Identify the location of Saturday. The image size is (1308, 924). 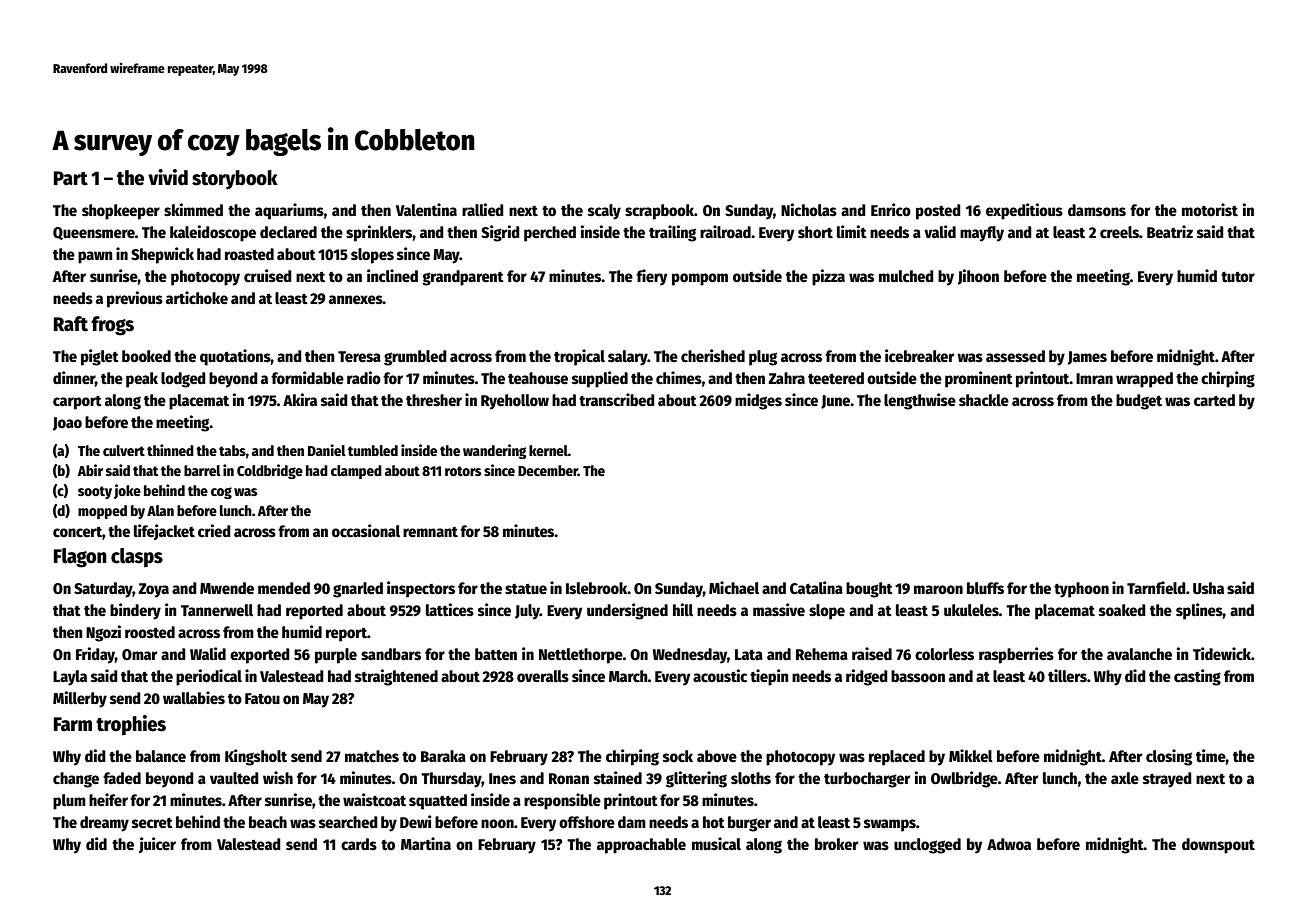
(103, 590).
